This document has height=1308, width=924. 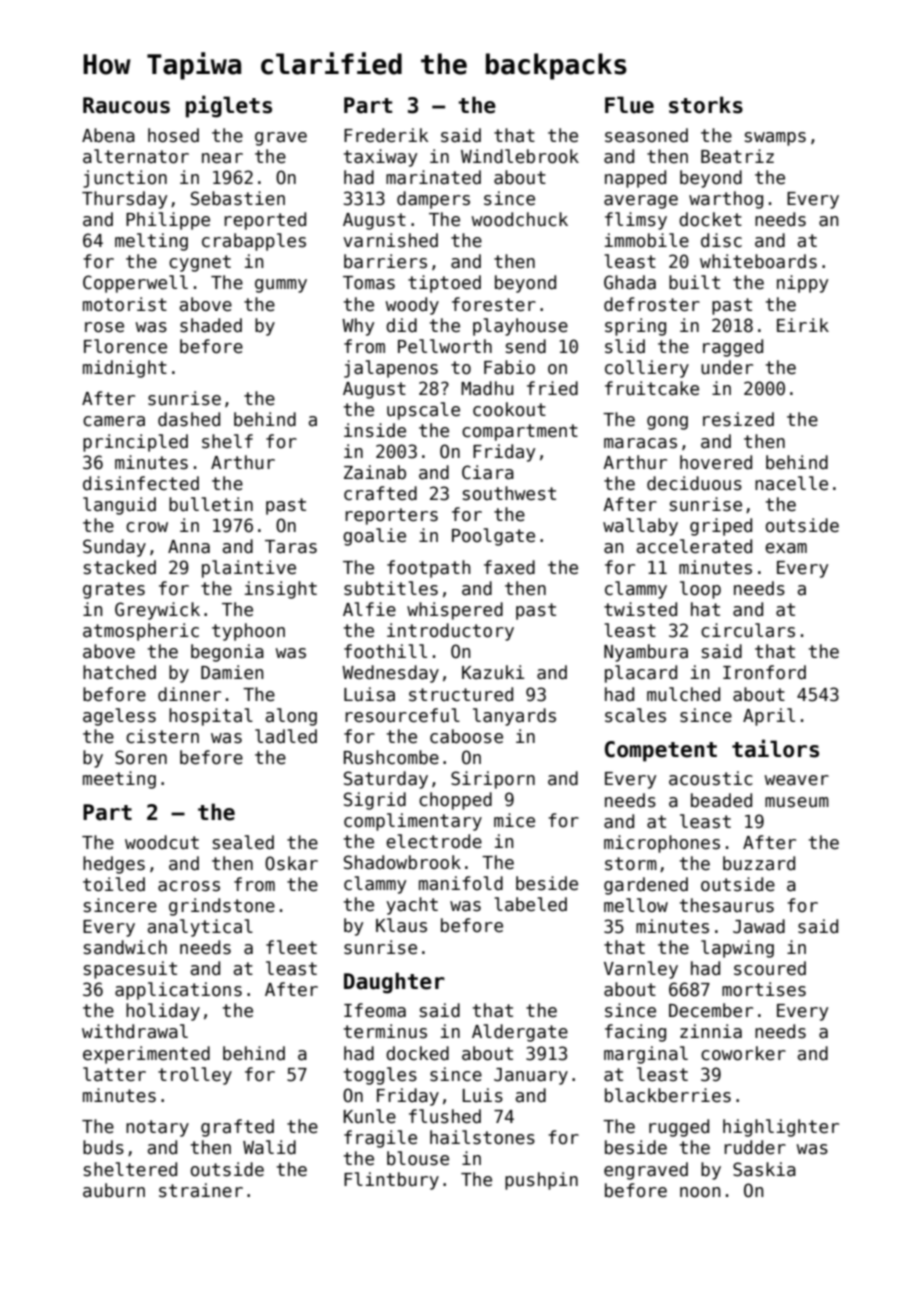 I want to click on strainer, so click(x=201, y=1190).
